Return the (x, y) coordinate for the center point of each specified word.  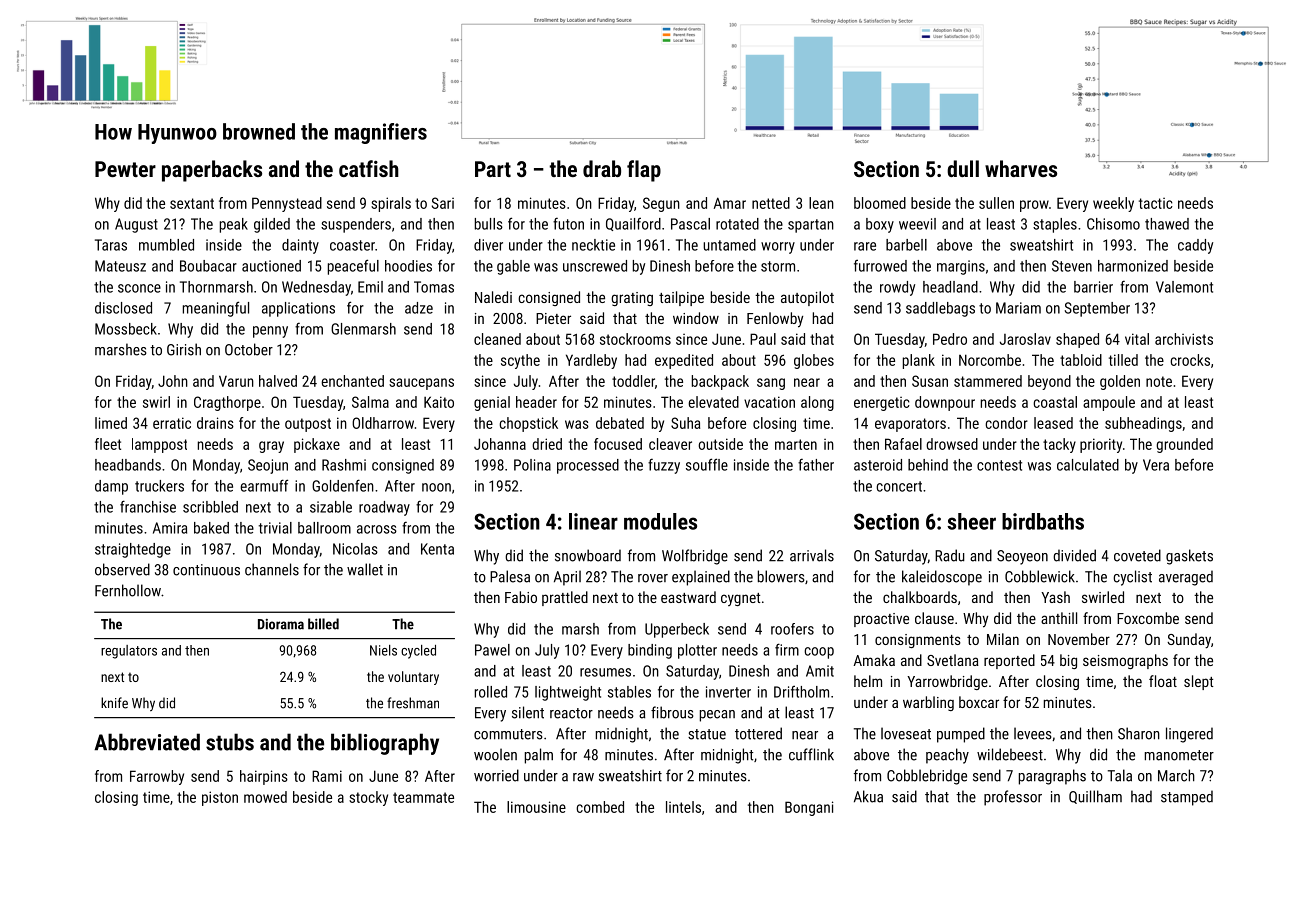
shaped (1077, 340)
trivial (275, 528)
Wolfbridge (695, 557)
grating (632, 299)
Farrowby (157, 777)
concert (899, 486)
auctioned (271, 266)
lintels (683, 807)
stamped (1187, 798)
